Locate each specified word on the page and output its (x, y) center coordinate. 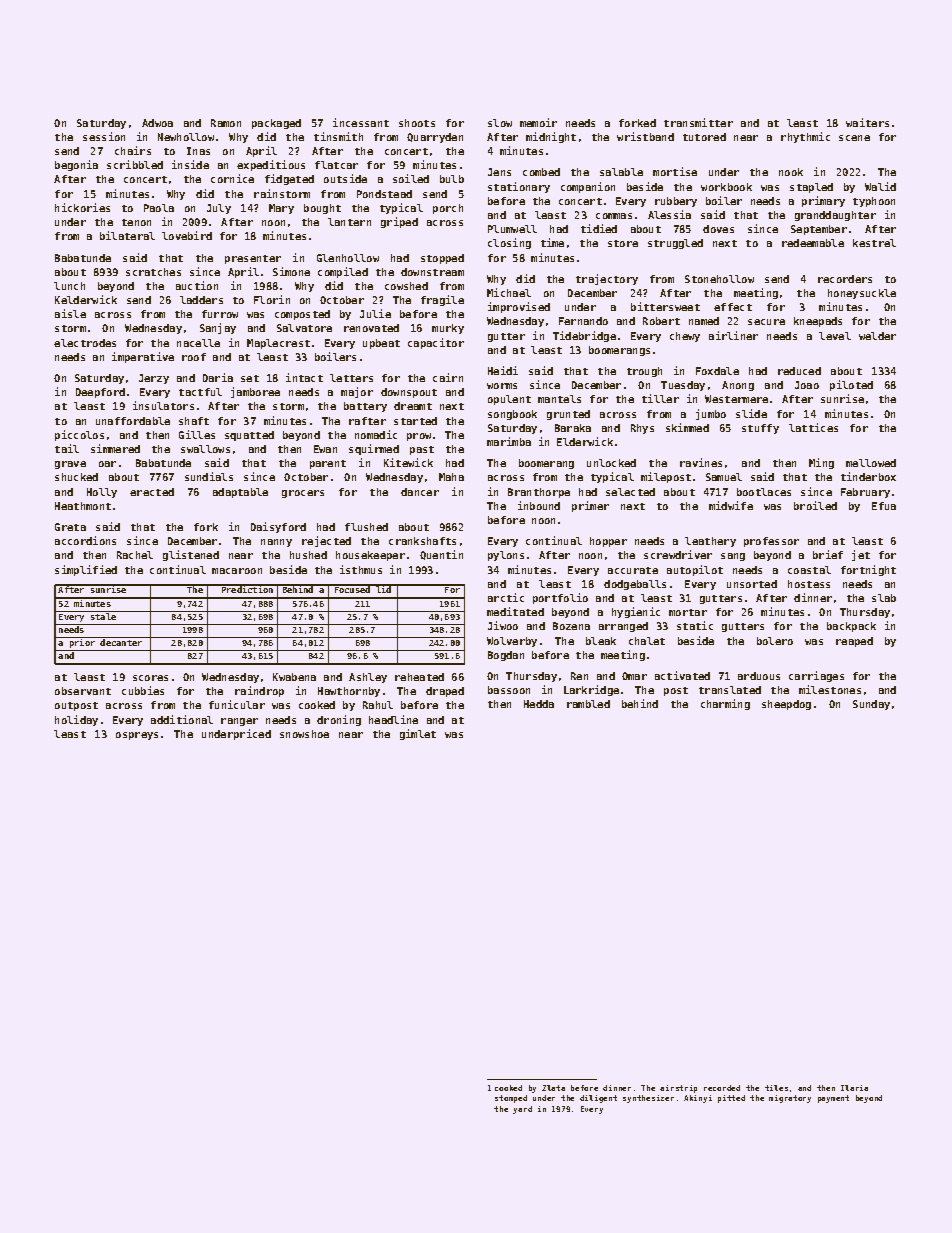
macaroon (237, 571)
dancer (420, 492)
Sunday (871, 705)
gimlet (418, 734)
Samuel (724, 477)
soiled (411, 178)
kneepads (818, 322)
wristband (645, 136)
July (219, 209)
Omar (634, 676)
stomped (511, 1099)
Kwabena (294, 677)
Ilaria (854, 1088)
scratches (153, 272)
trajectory (607, 279)
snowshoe (304, 734)
